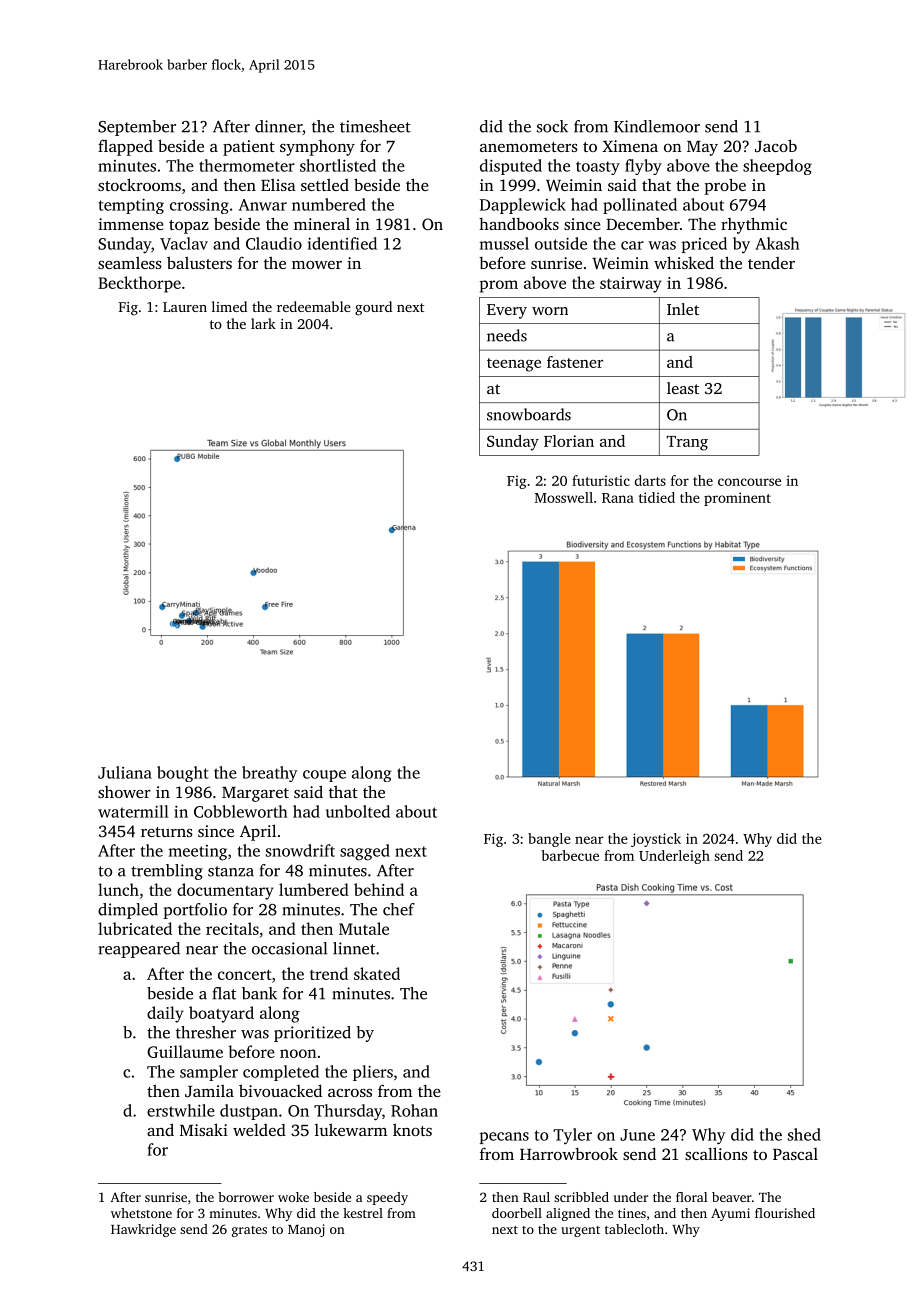  I want to click on bought, so click(182, 774).
